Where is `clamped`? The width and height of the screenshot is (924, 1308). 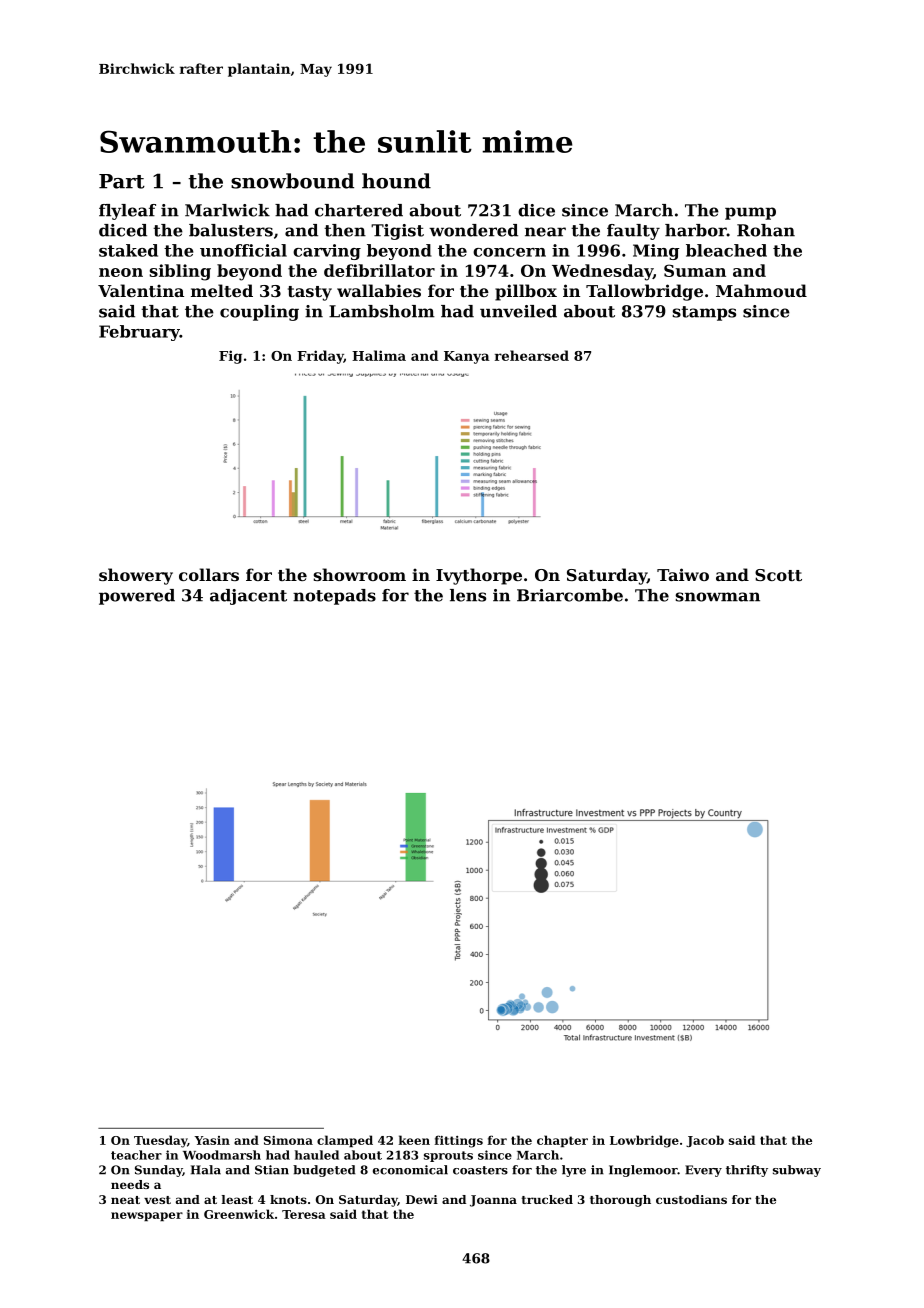 clamped is located at coordinates (345, 1141).
